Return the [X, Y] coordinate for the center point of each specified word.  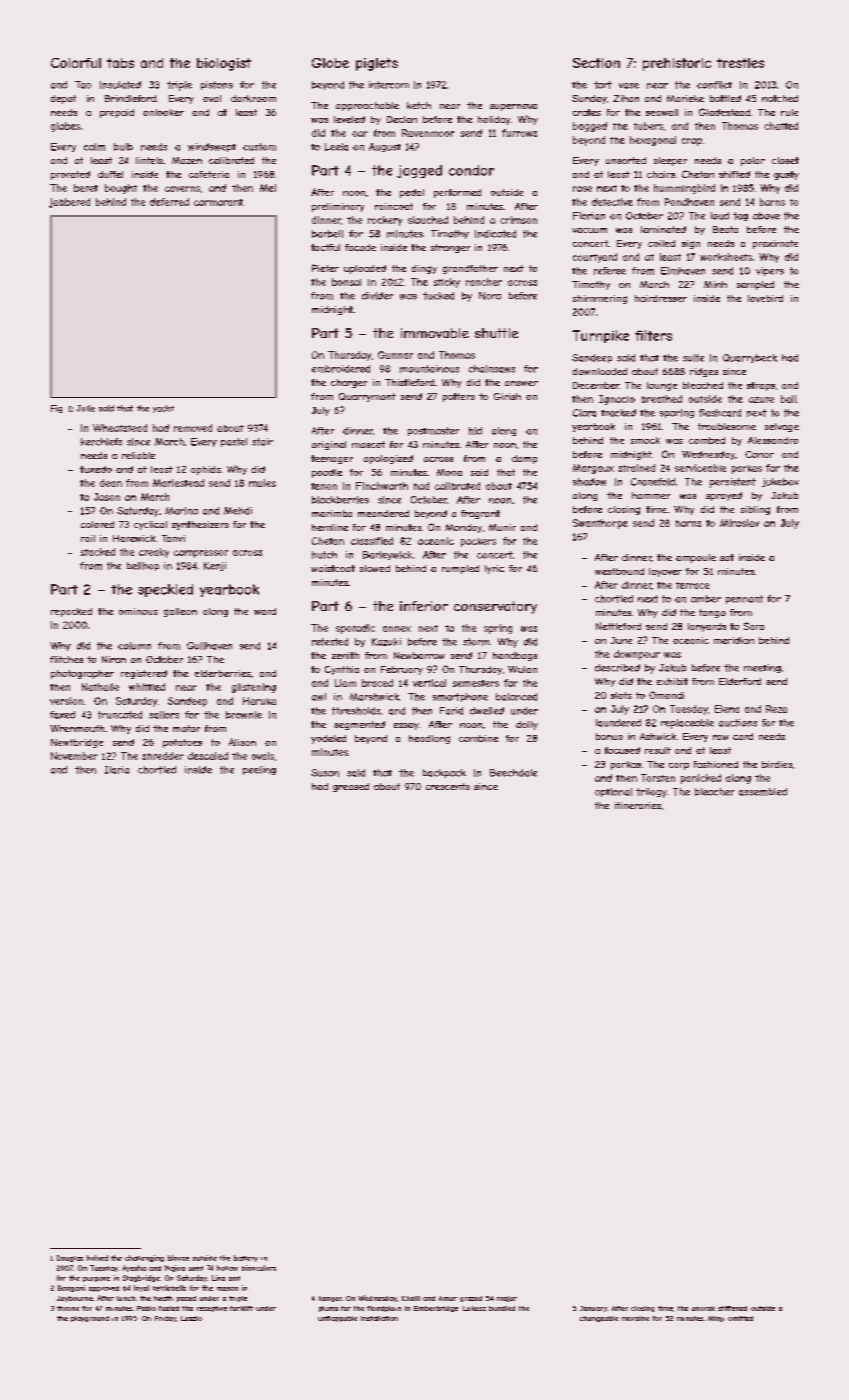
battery [246, 1258]
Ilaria [117, 770]
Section [596, 63]
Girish [507, 396]
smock [645, 440]
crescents [448, 786]
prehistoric [677, 64]
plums [328, 1309]
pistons [217, 85]
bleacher [714, 792]
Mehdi [238, 511]
